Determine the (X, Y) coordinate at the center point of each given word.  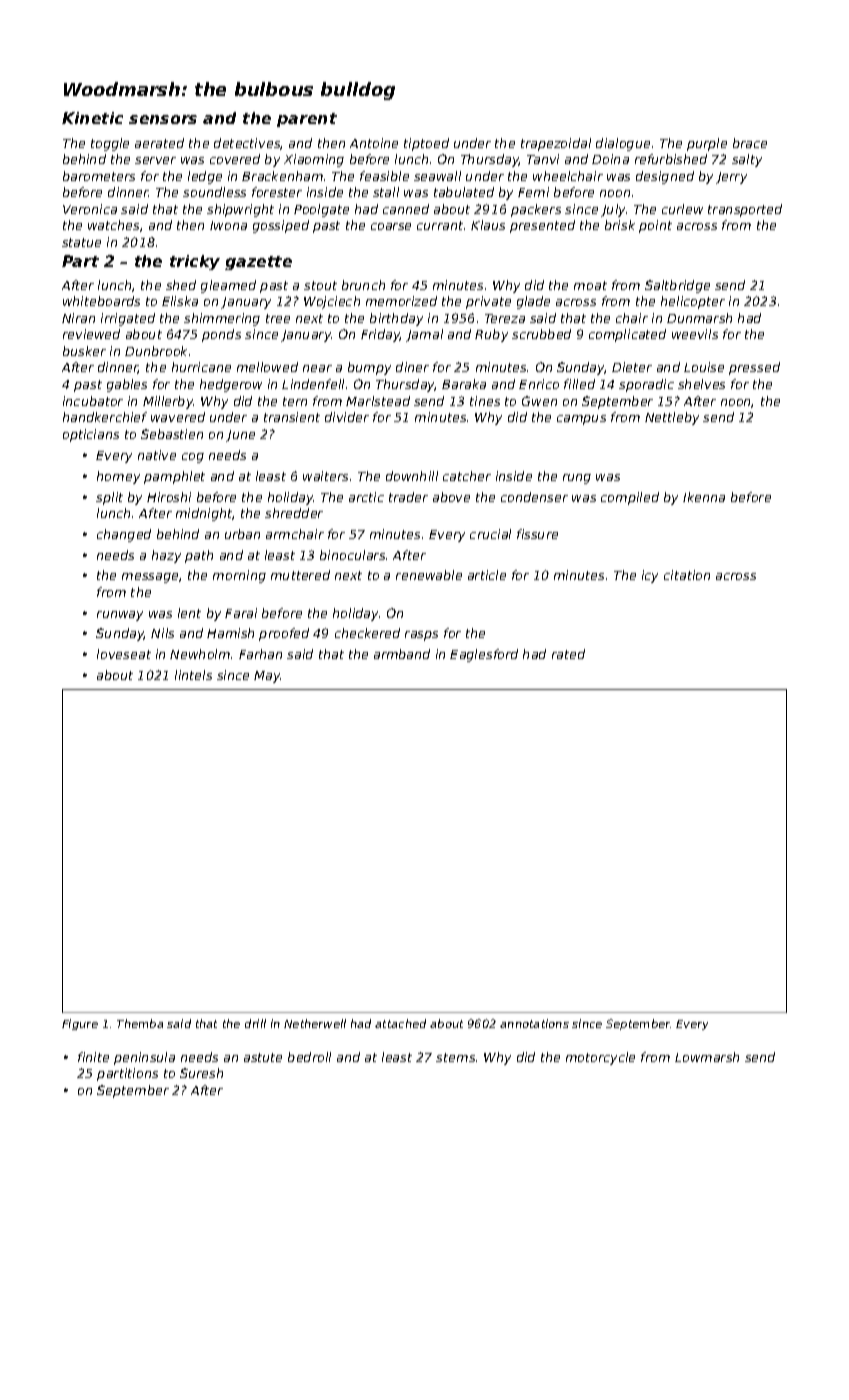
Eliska (180, 301)
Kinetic (92, 118)
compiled (630, 498)
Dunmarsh (699, 318)
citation (687, 575)
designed (665, 177)
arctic (366, 497)
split (109, 498)
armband (402, 654)
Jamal (424, 335)
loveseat (124, 654)
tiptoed (426, 144)
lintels (193, 675)
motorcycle (600, 1058)
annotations (534, 1023)
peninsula (144, 1058)
